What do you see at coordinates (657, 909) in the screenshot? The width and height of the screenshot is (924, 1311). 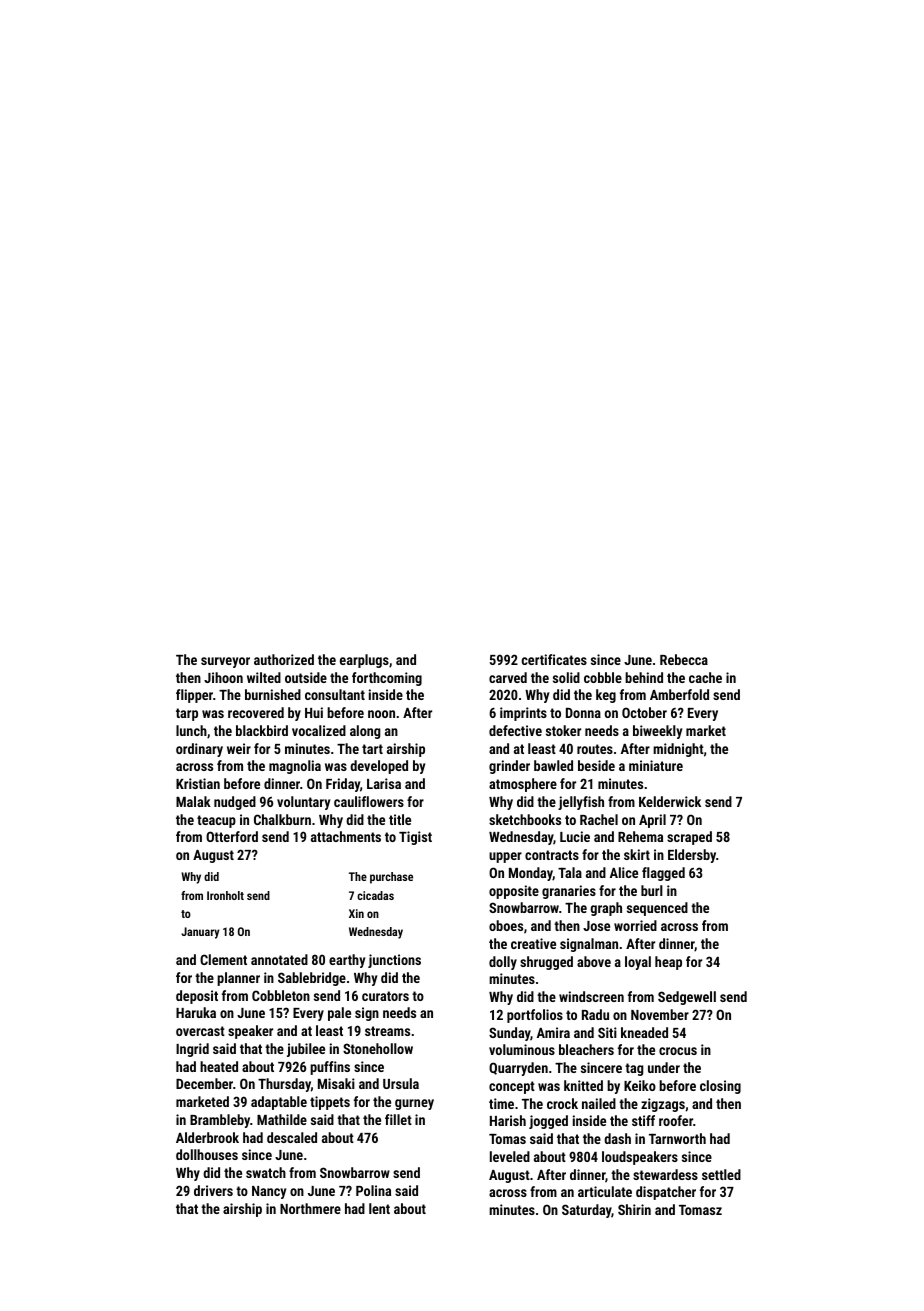 I see `sequenced` at bounding box center [657, 909].
